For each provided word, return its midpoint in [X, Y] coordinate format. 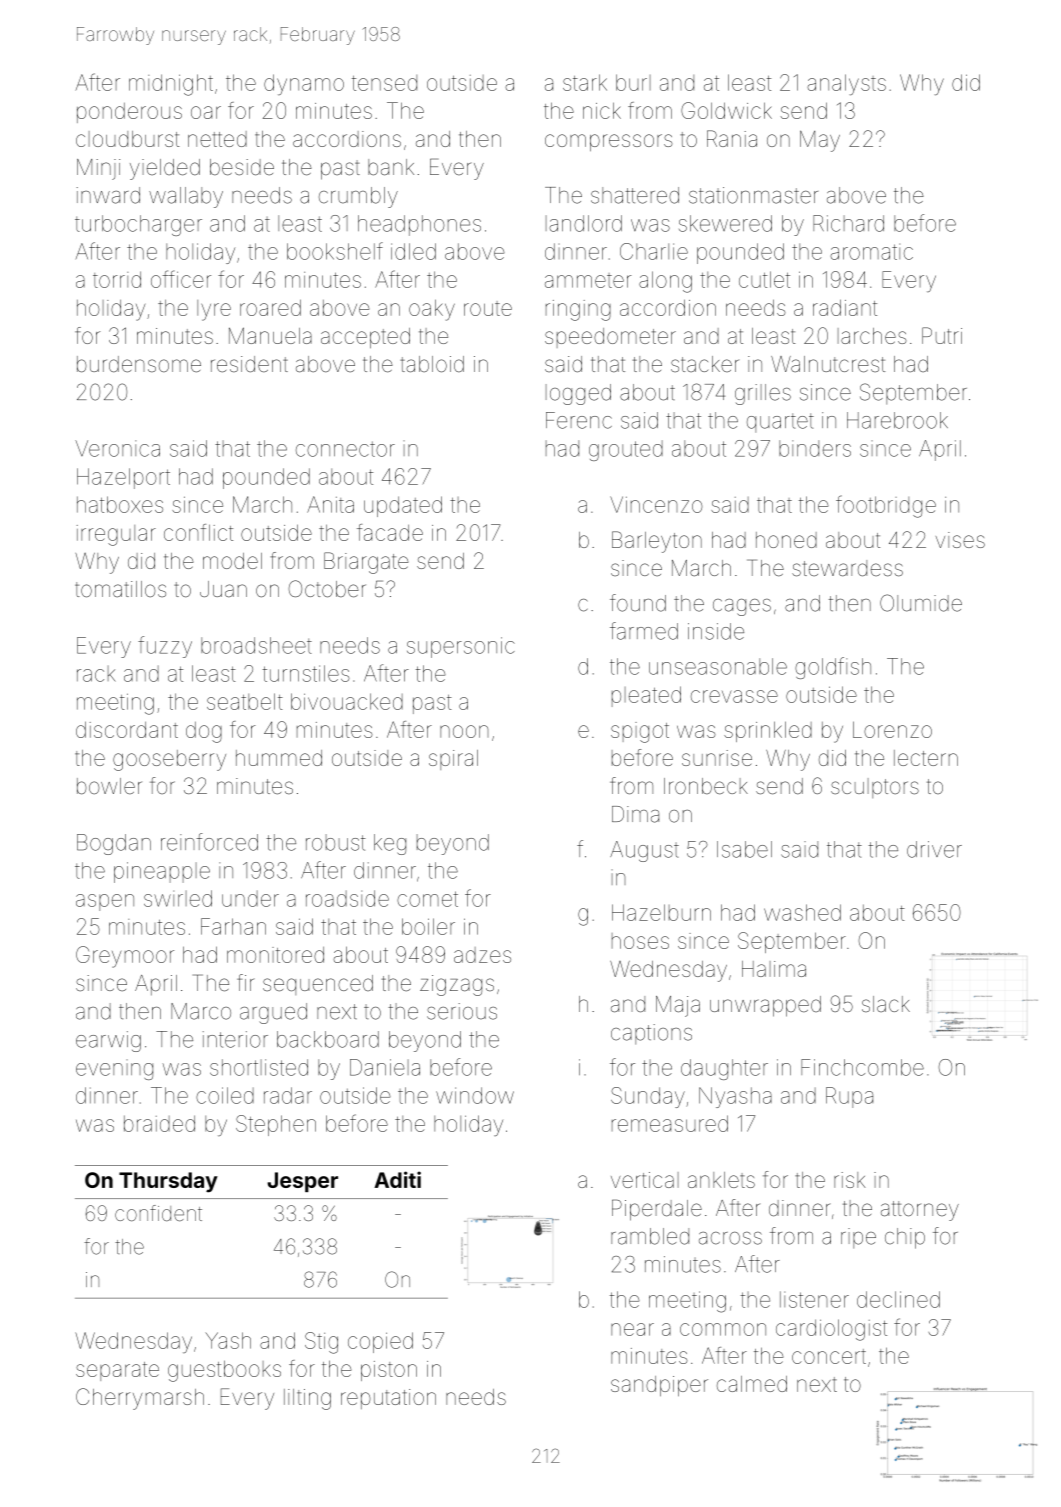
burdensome [139, 364]
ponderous [129, 113]
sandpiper [659, 1386]
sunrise [717, 758]
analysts [846, 84]
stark [585, 82]
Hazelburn [661, 912]
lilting [307, 1399]
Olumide [921, 603]
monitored [275, 955]
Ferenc [579, 420]
